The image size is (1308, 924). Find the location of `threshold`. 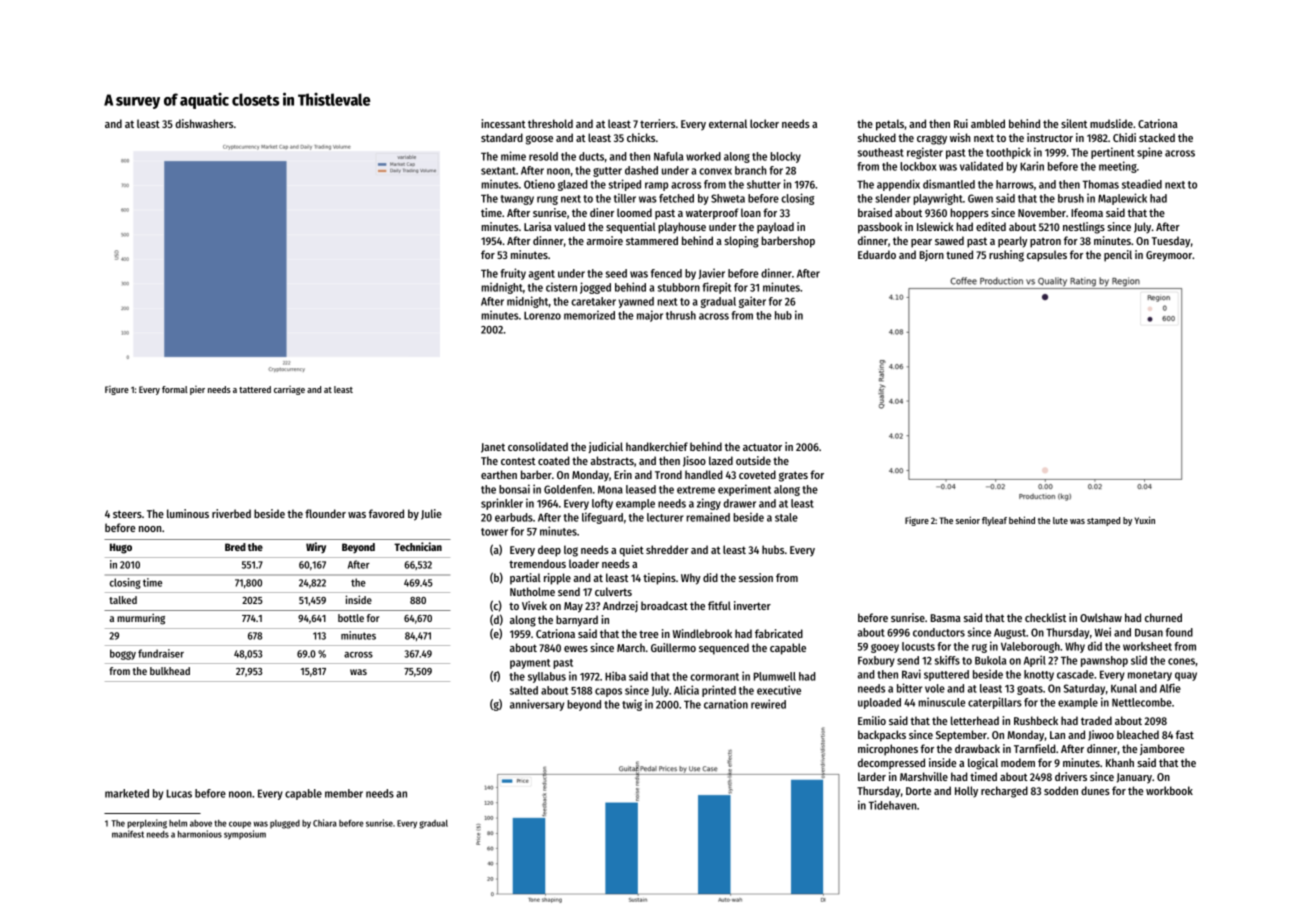

threshold is located at coordinates (550, 123).
